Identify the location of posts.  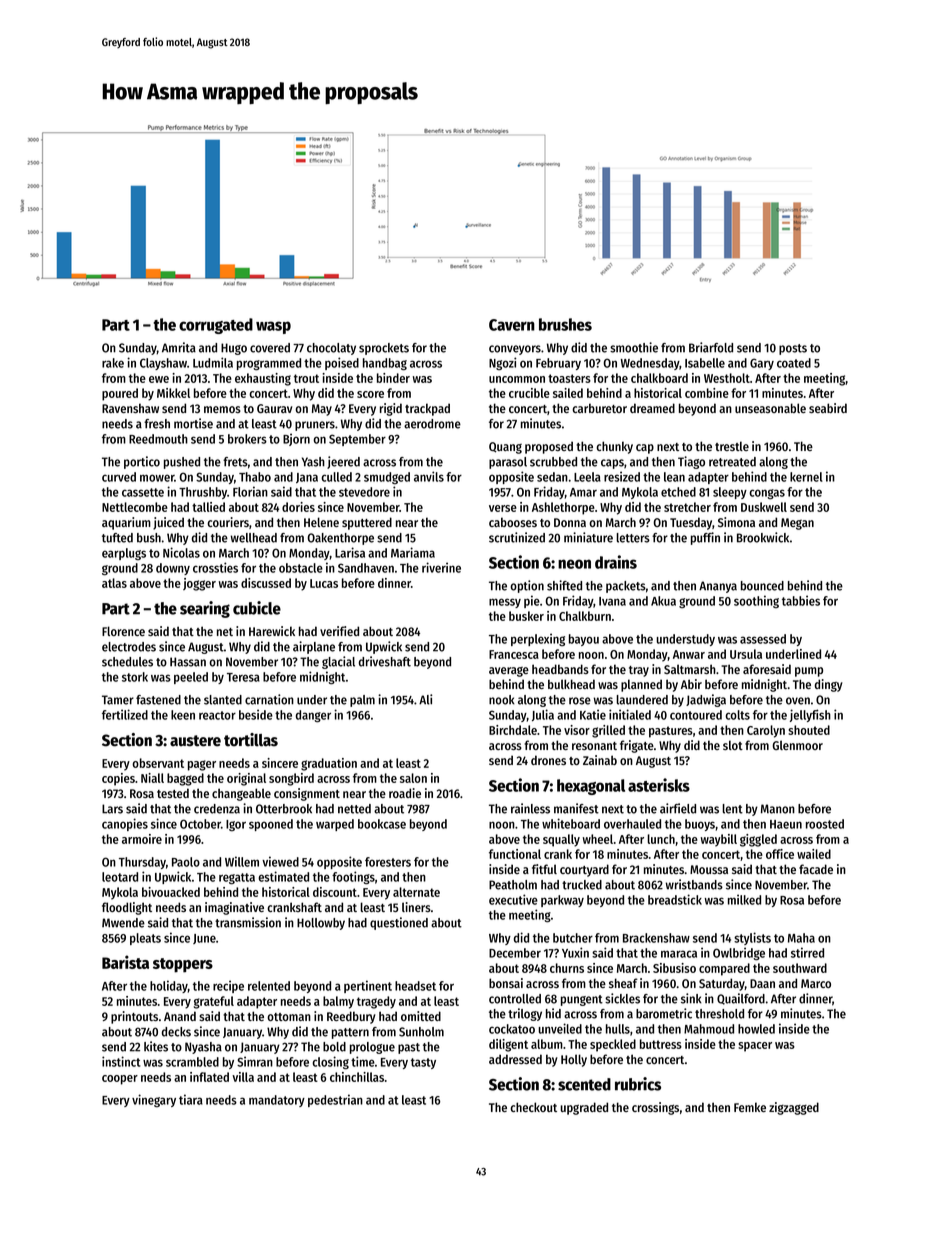
(793, 349).
